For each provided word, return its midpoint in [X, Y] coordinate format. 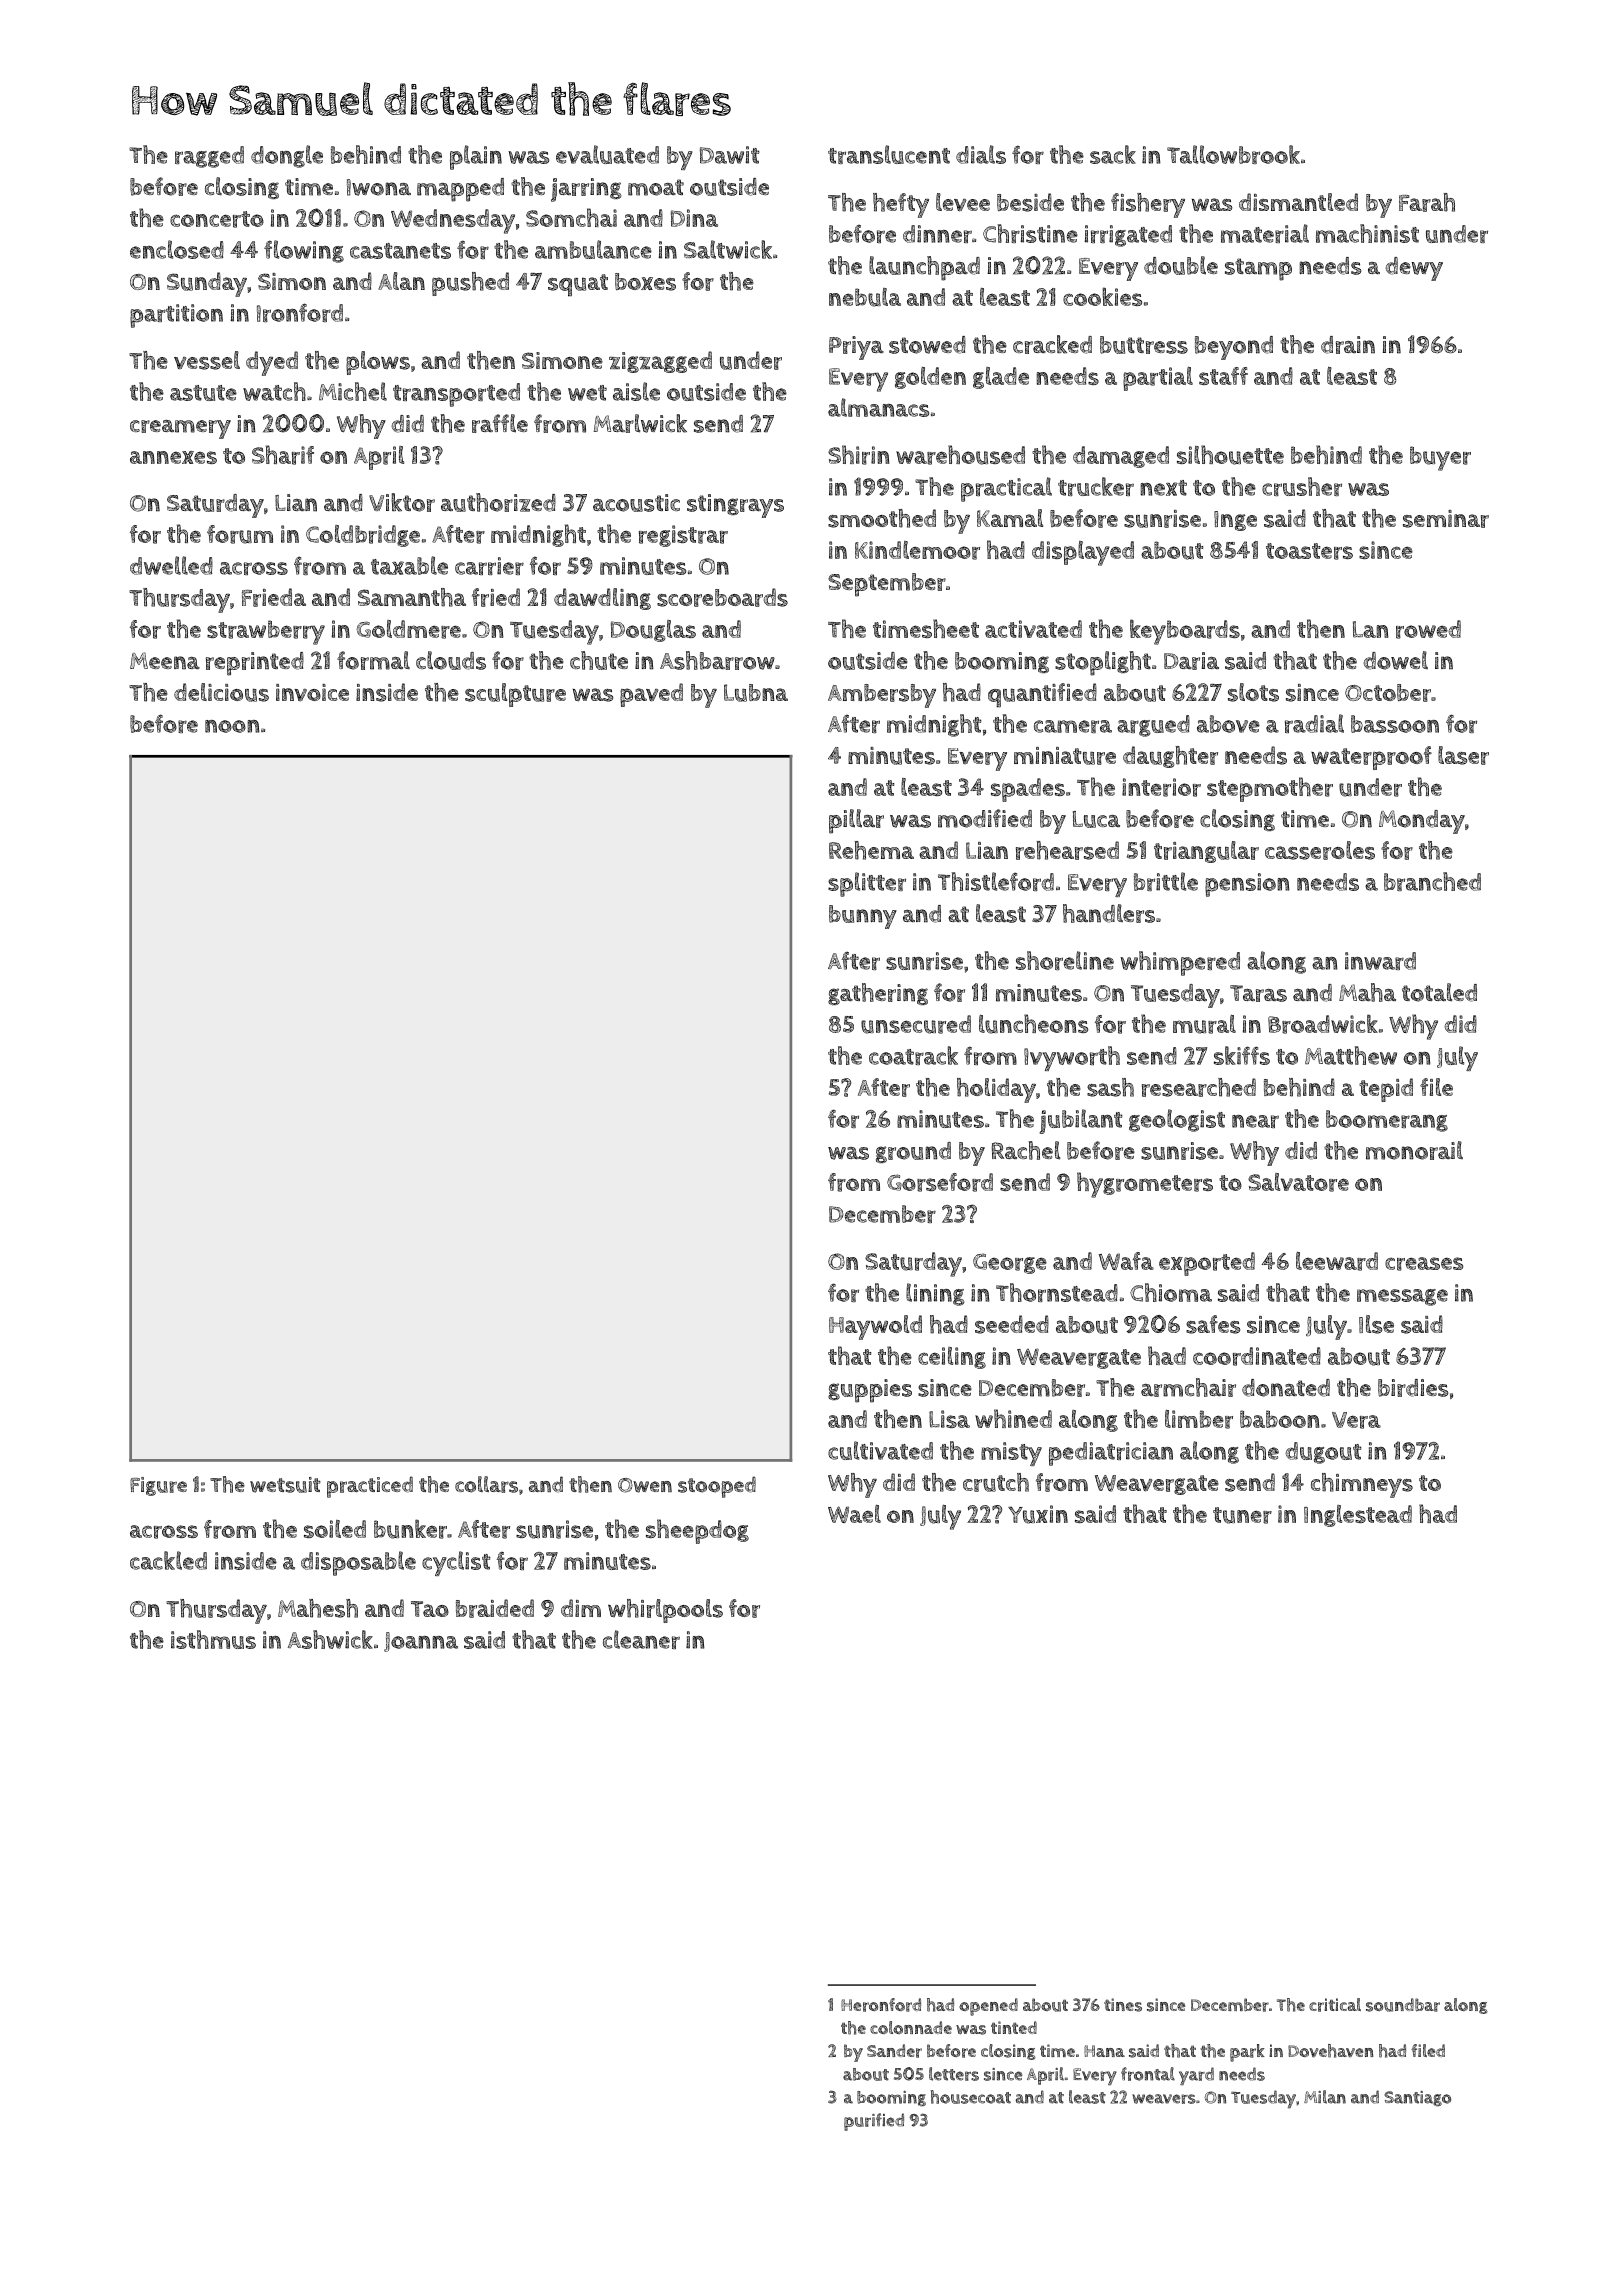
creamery [180, 429]
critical [1335, 2005]
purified [874, 2122]
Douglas [653, 631]
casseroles [1320, 850]
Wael [854, 1514]
